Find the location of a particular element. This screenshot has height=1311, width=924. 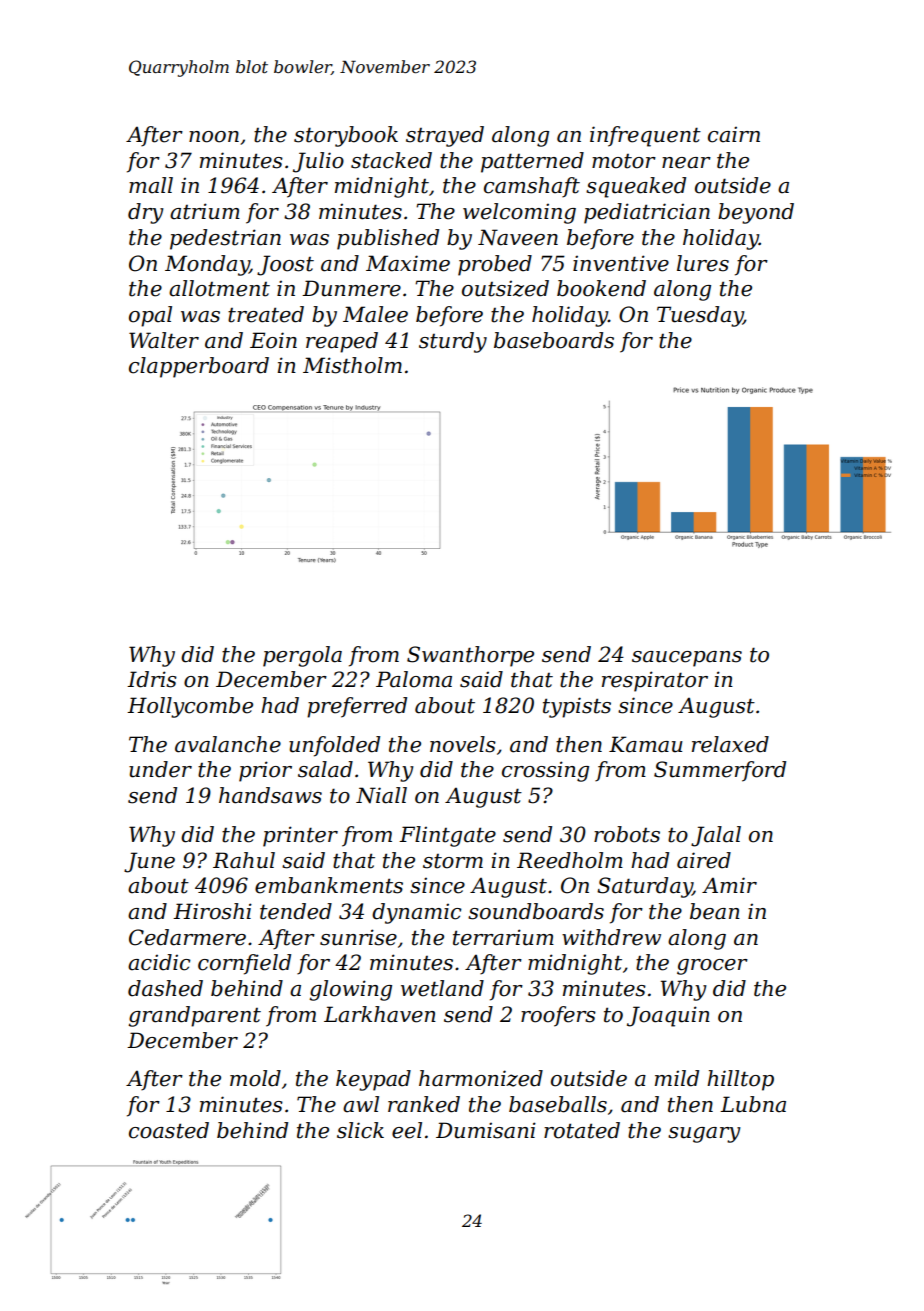

under is located at coordinates (160, 769).
